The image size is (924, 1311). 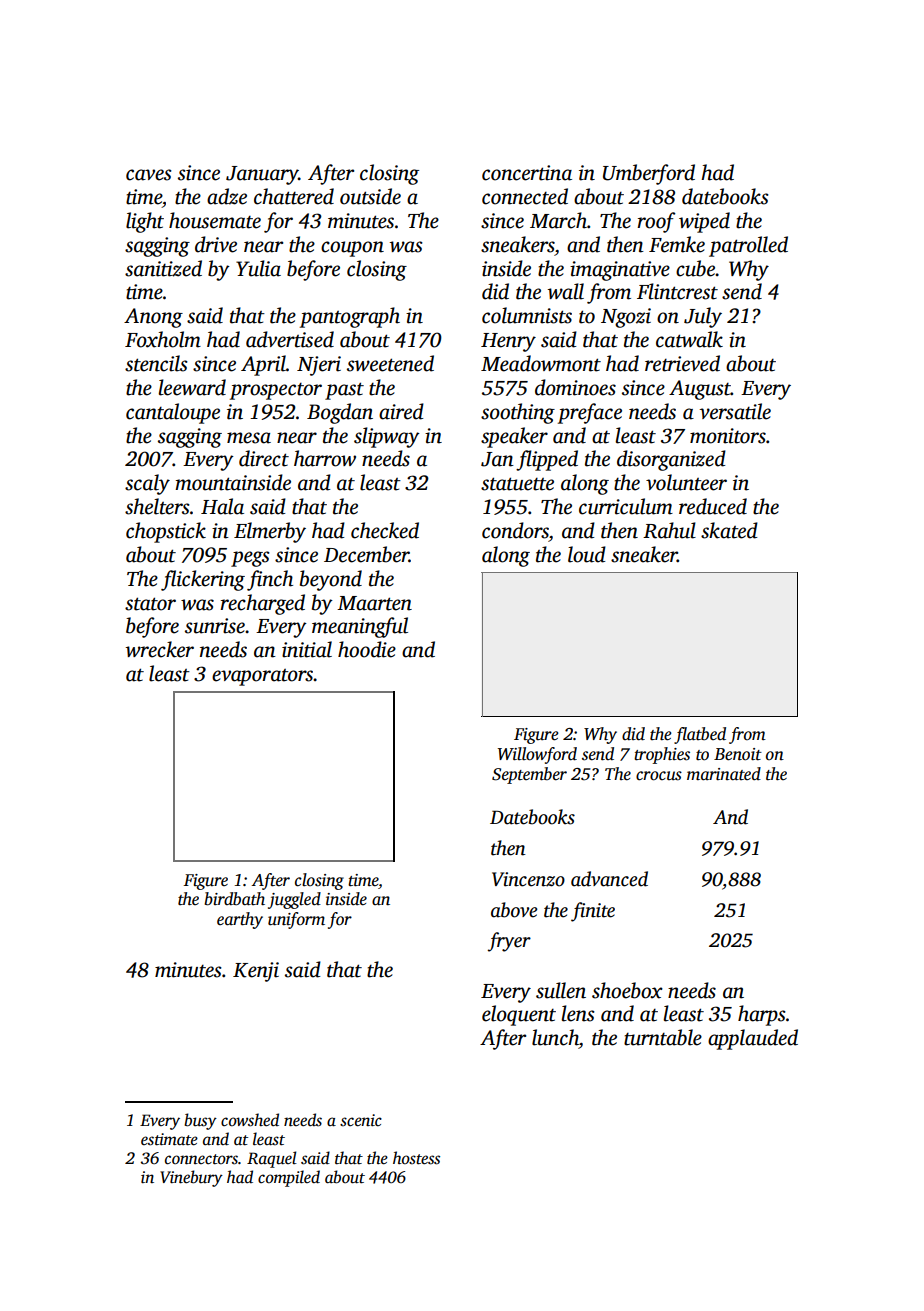 I want to click on harps, so click(x=762, y=1015).
